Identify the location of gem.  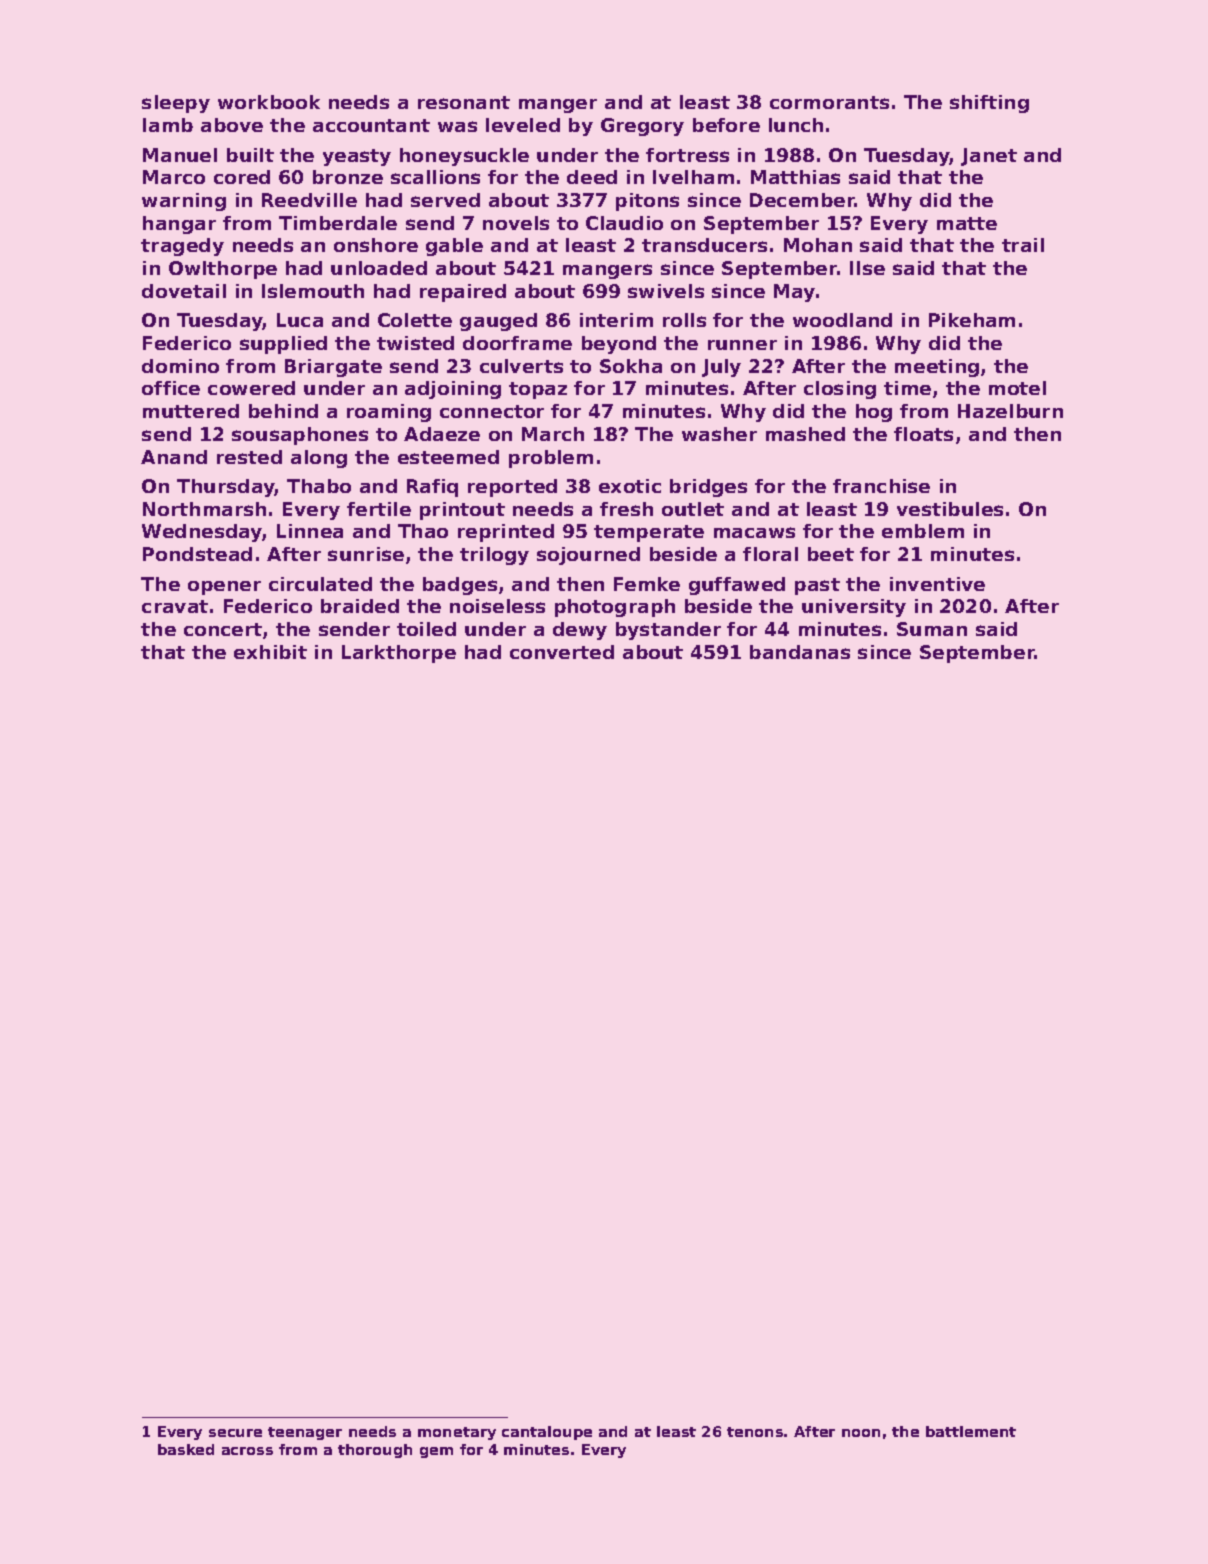
(436, 1452).
